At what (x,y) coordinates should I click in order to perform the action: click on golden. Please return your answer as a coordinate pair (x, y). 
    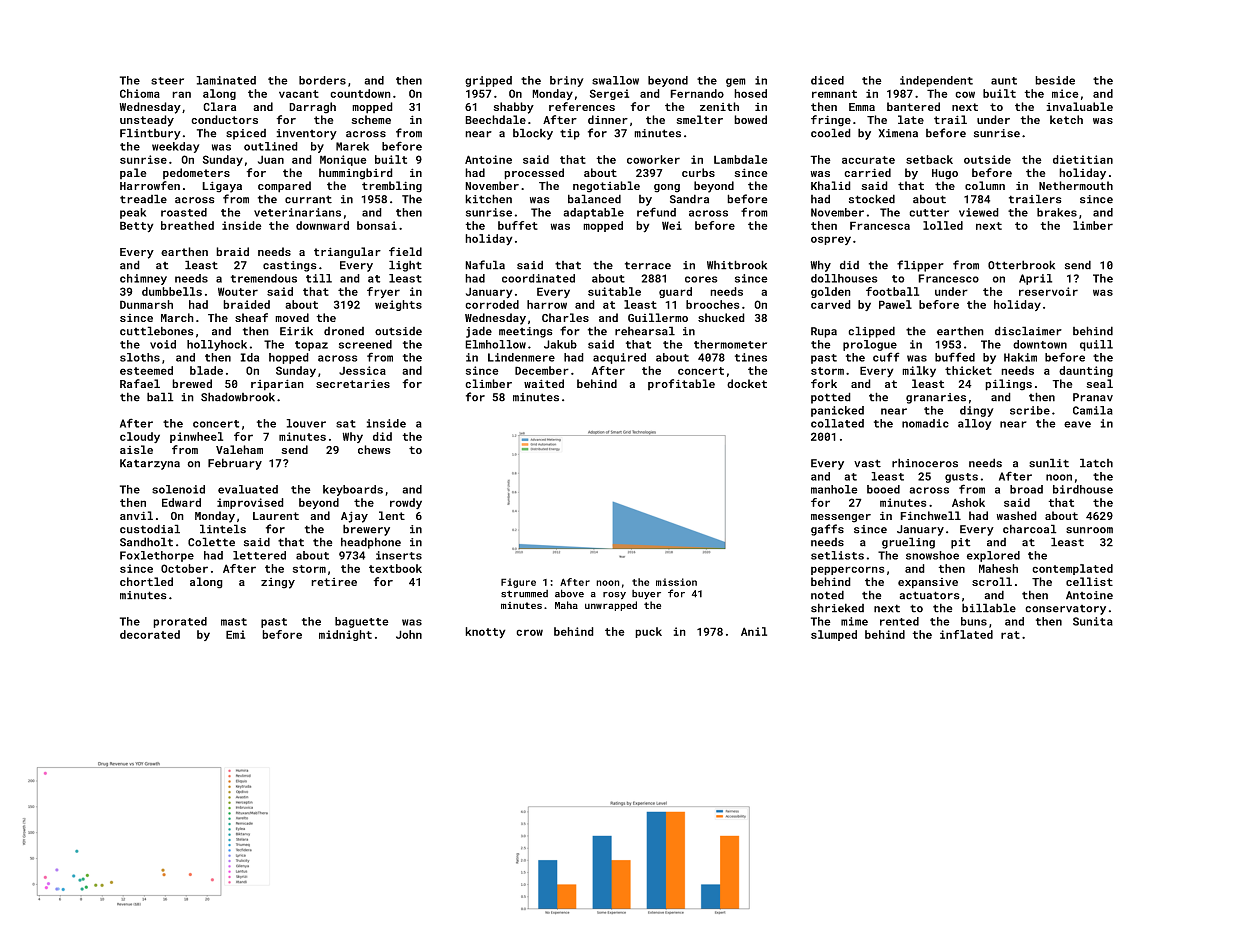
    Looking at the image, I should click on (831, 292).
